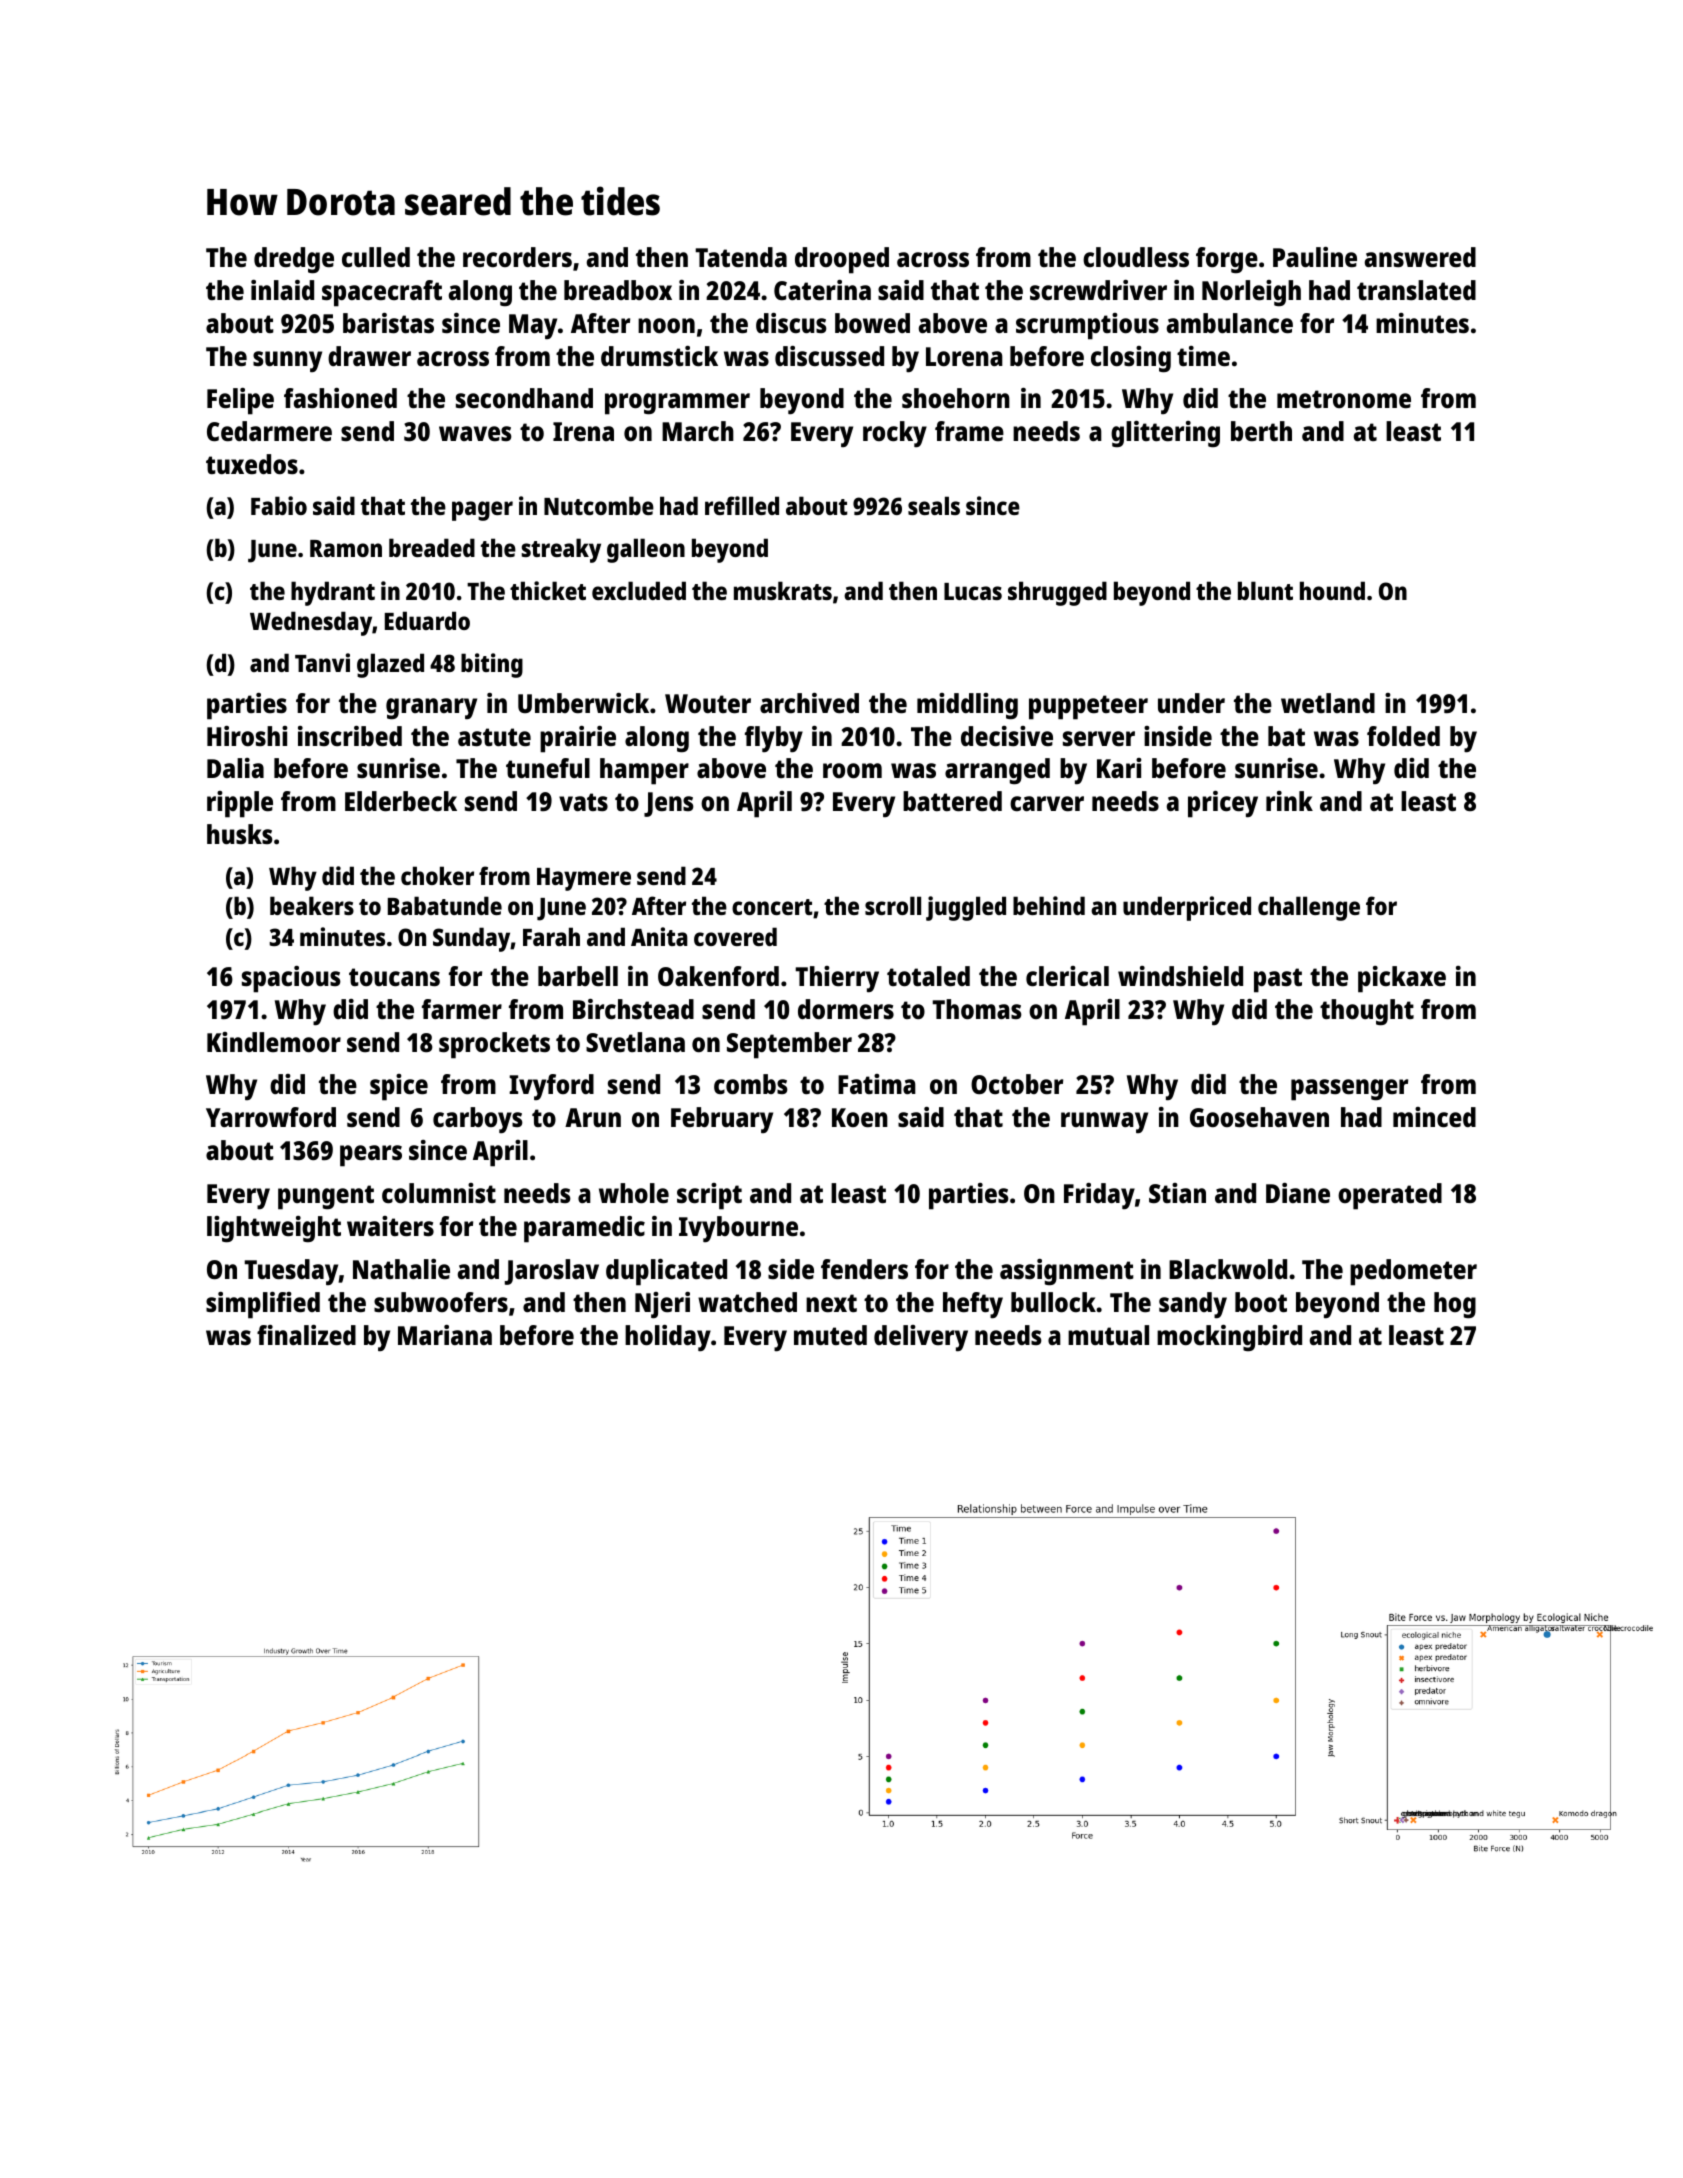 The width and height of the screenshot is (1683, 2178). What do you see at coordinates (1289, 801) in the screenshot?
I see `rink` at bounding box center [1289, 801].
